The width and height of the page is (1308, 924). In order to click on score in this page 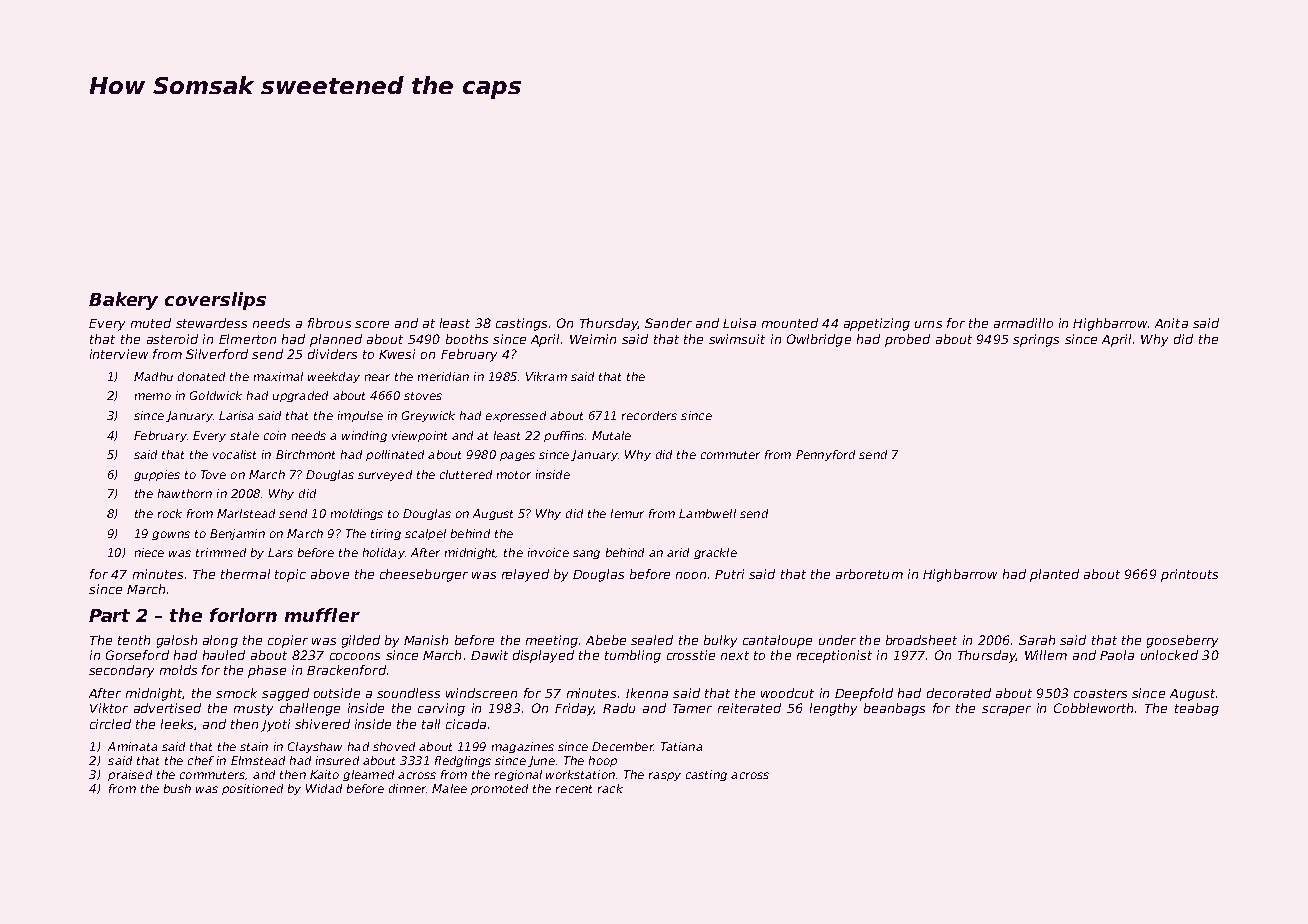, I will do `click(372, 324)`.
